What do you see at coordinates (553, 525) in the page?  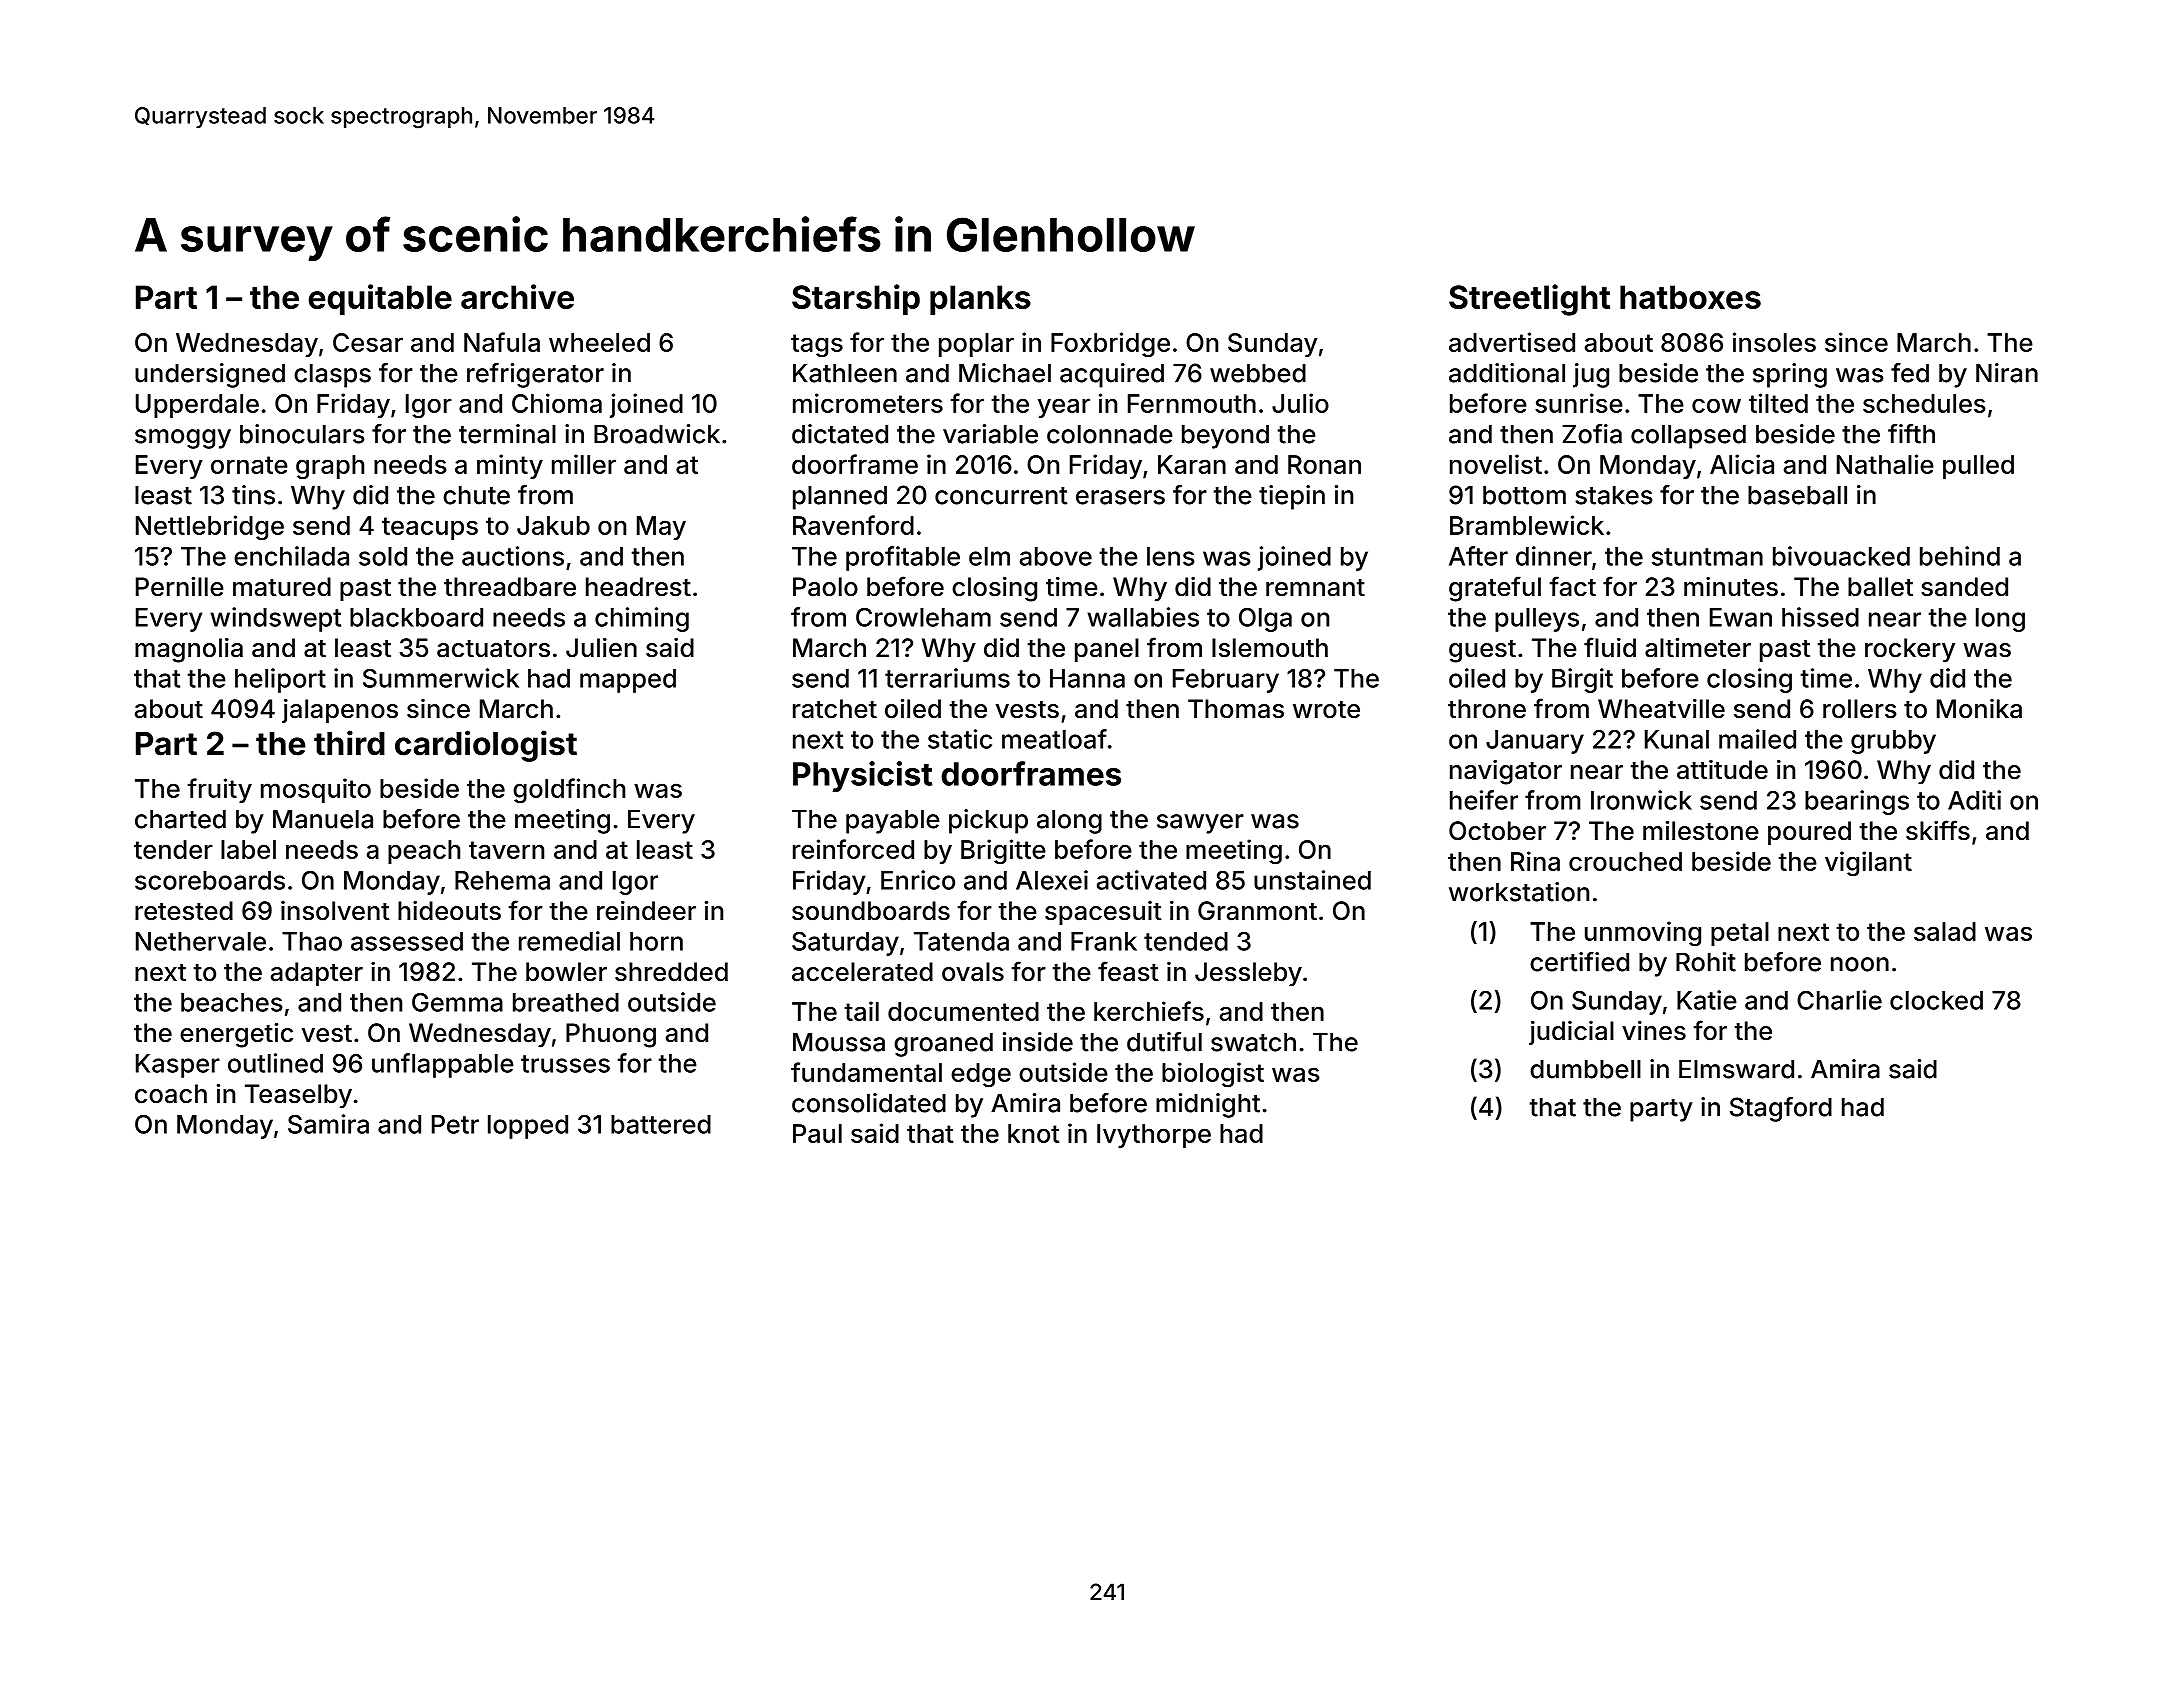 I see `Jakub` at bounding box center [553, 525].
